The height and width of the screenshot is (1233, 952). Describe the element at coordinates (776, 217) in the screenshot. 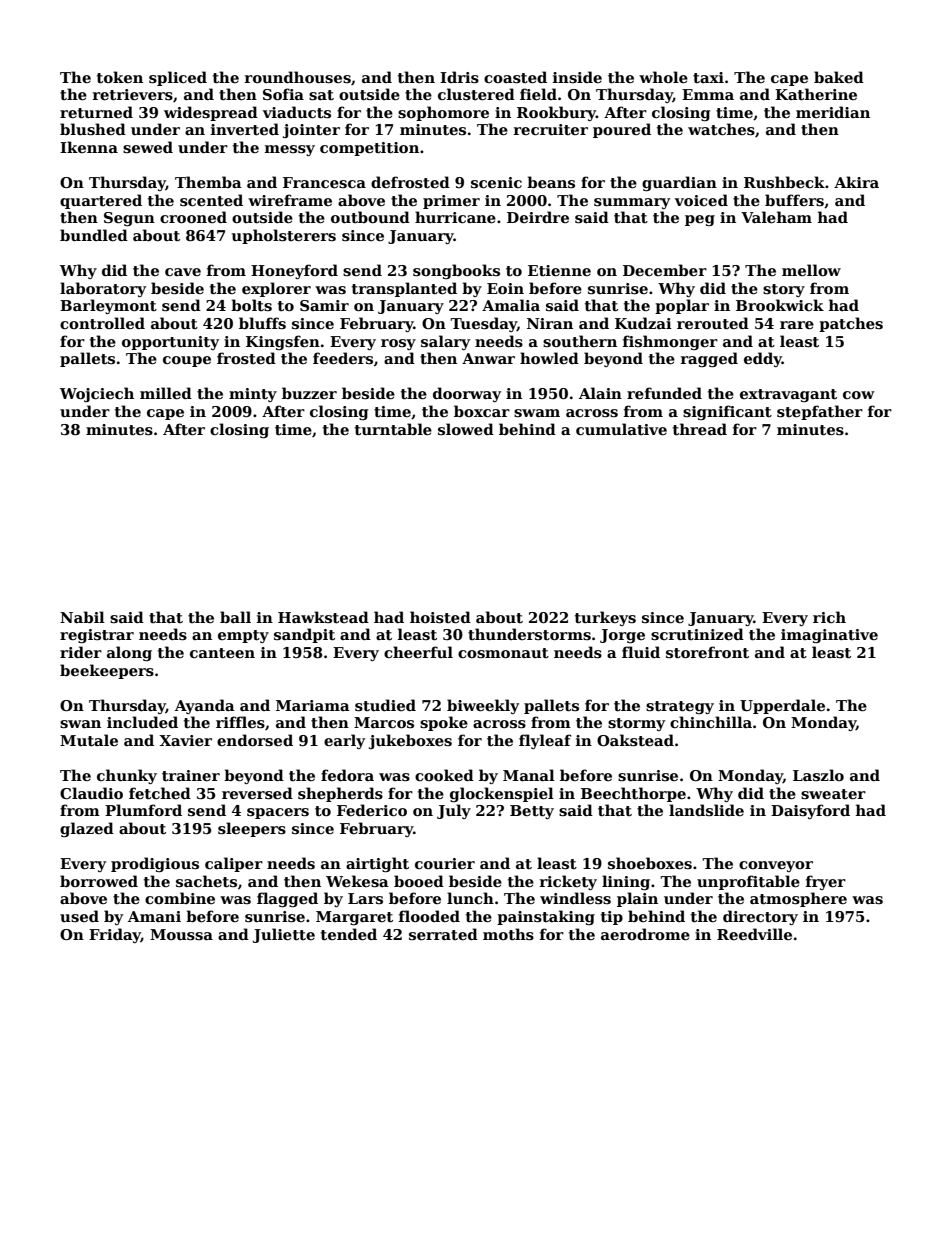

I see `Valeham` at that location.
